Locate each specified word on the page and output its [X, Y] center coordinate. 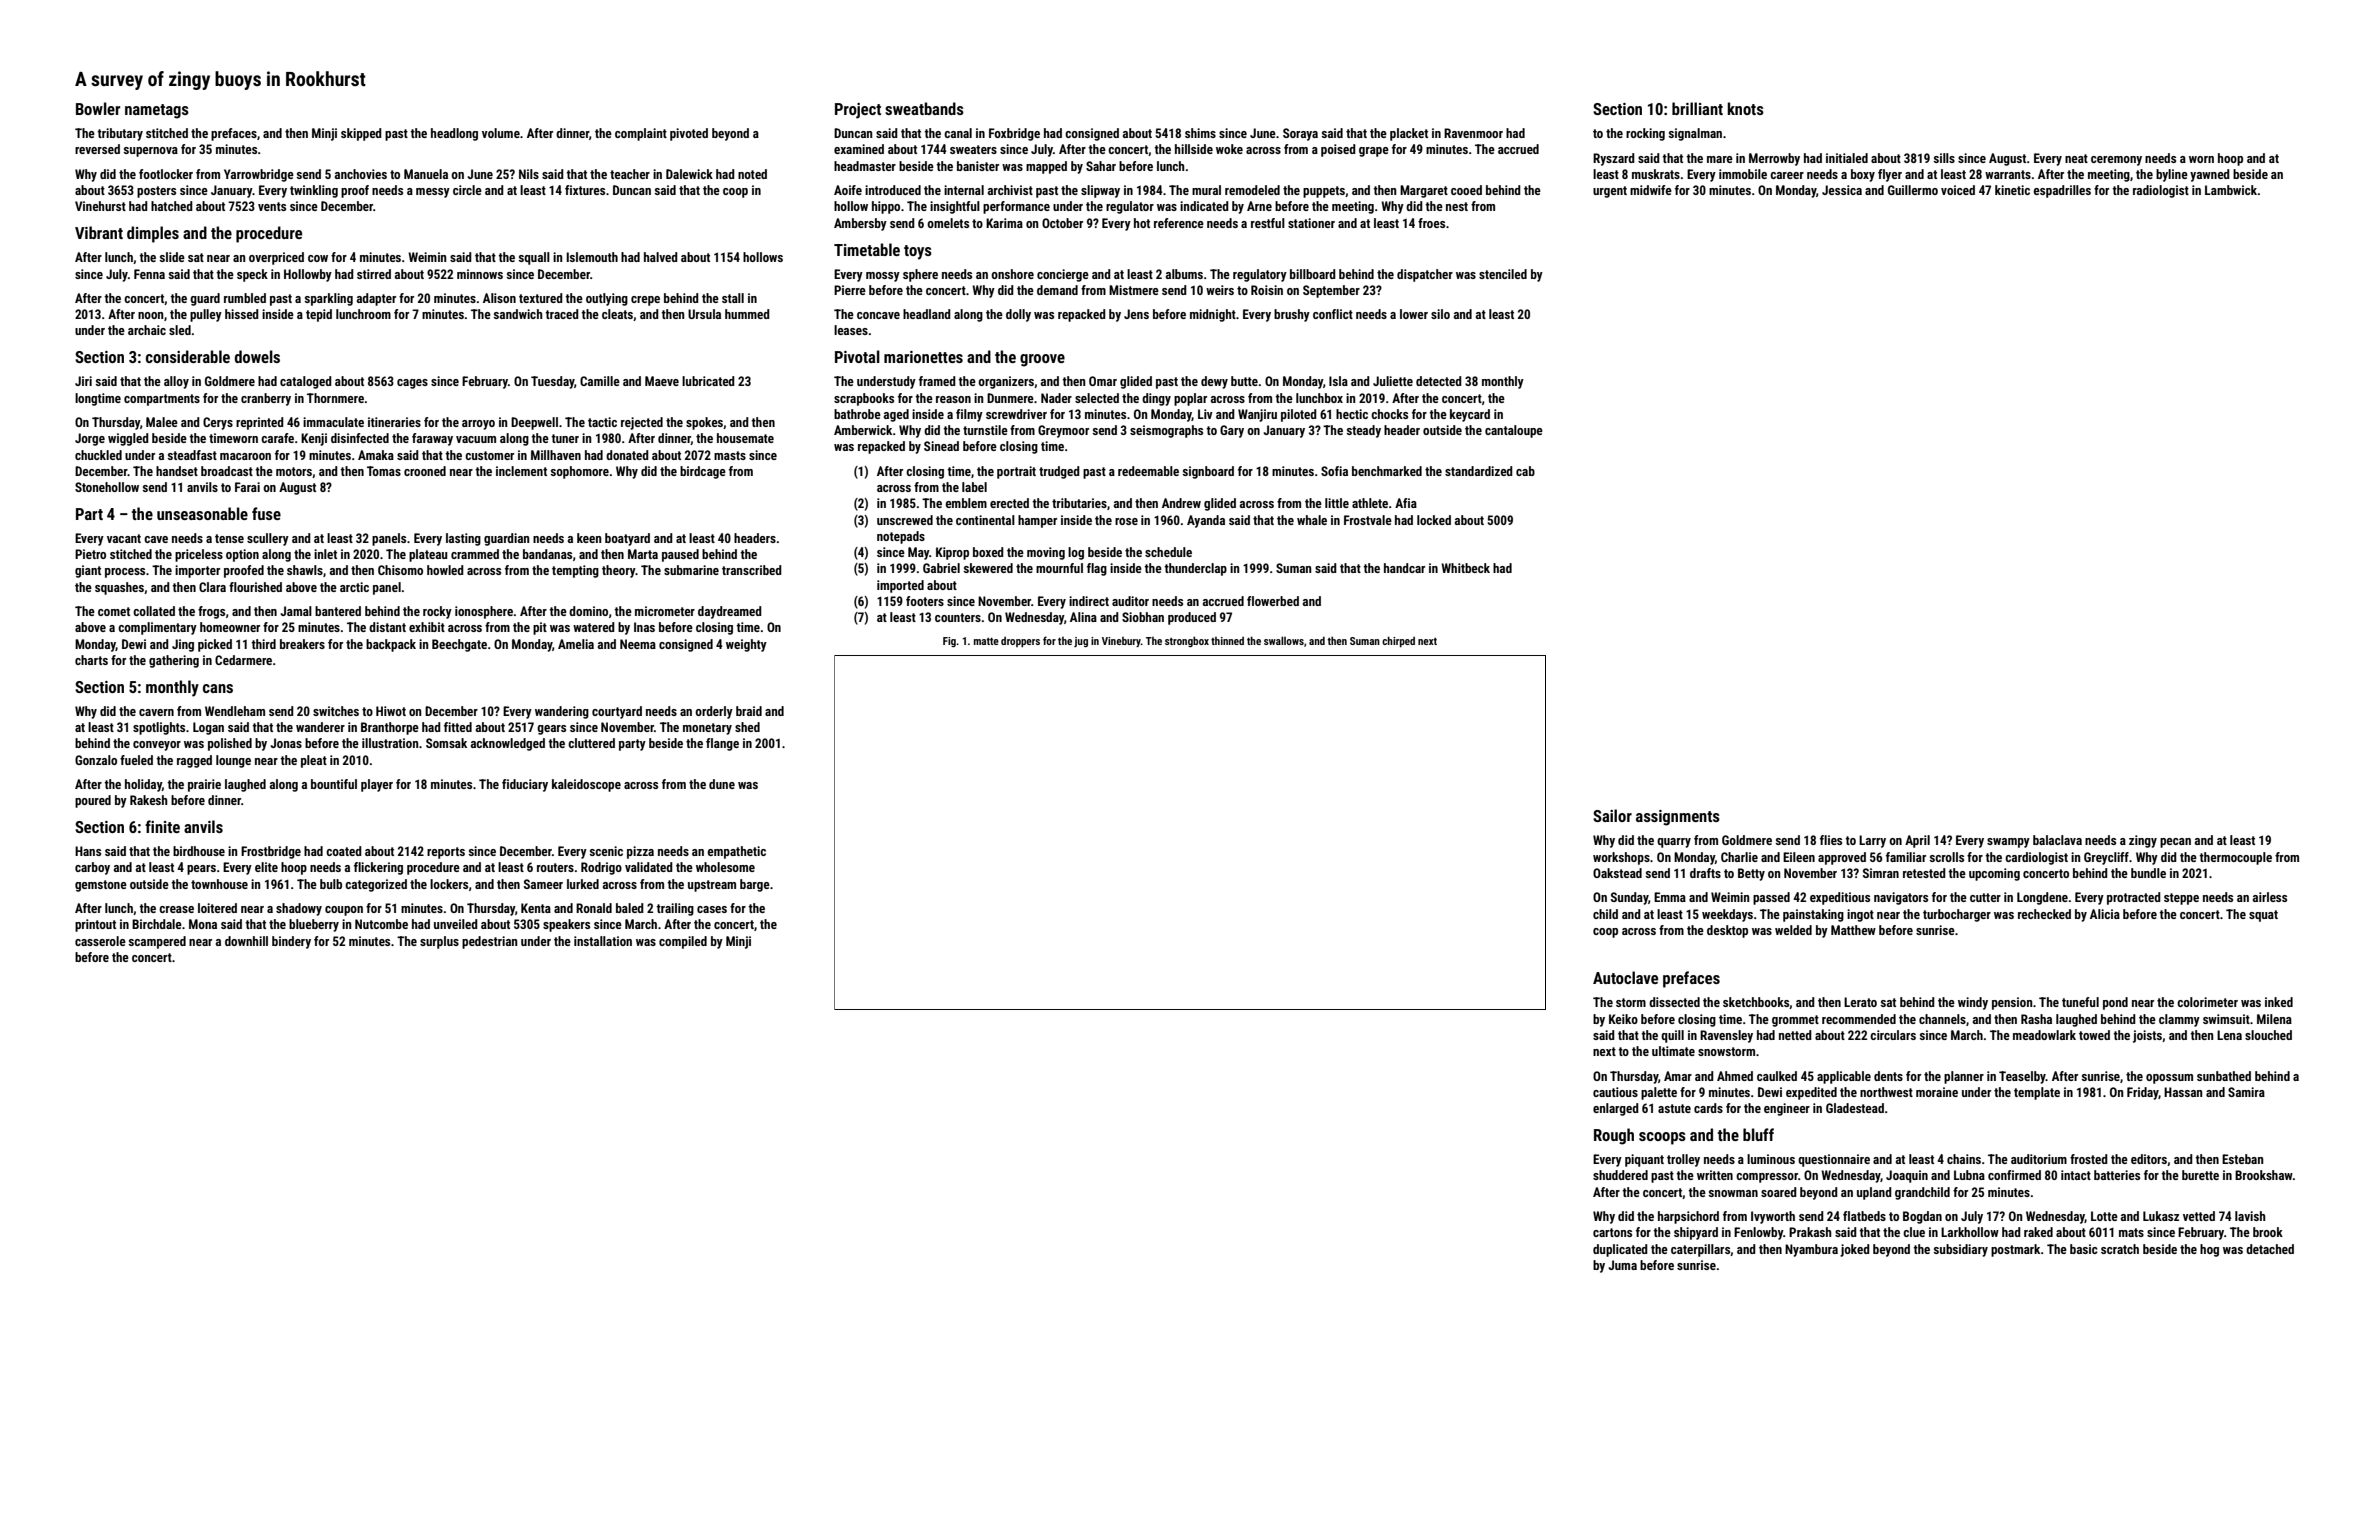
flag [1097, 569]
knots [1745, 108]
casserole [100, 941]
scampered [157, 942]
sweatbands [924, 108]
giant [88, 571]
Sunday [1629, 898]
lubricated [708, 381]
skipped [361, 134]
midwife [1651, 190]
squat [2263, 916]
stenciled [1503, 274]
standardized [1479, 471]
